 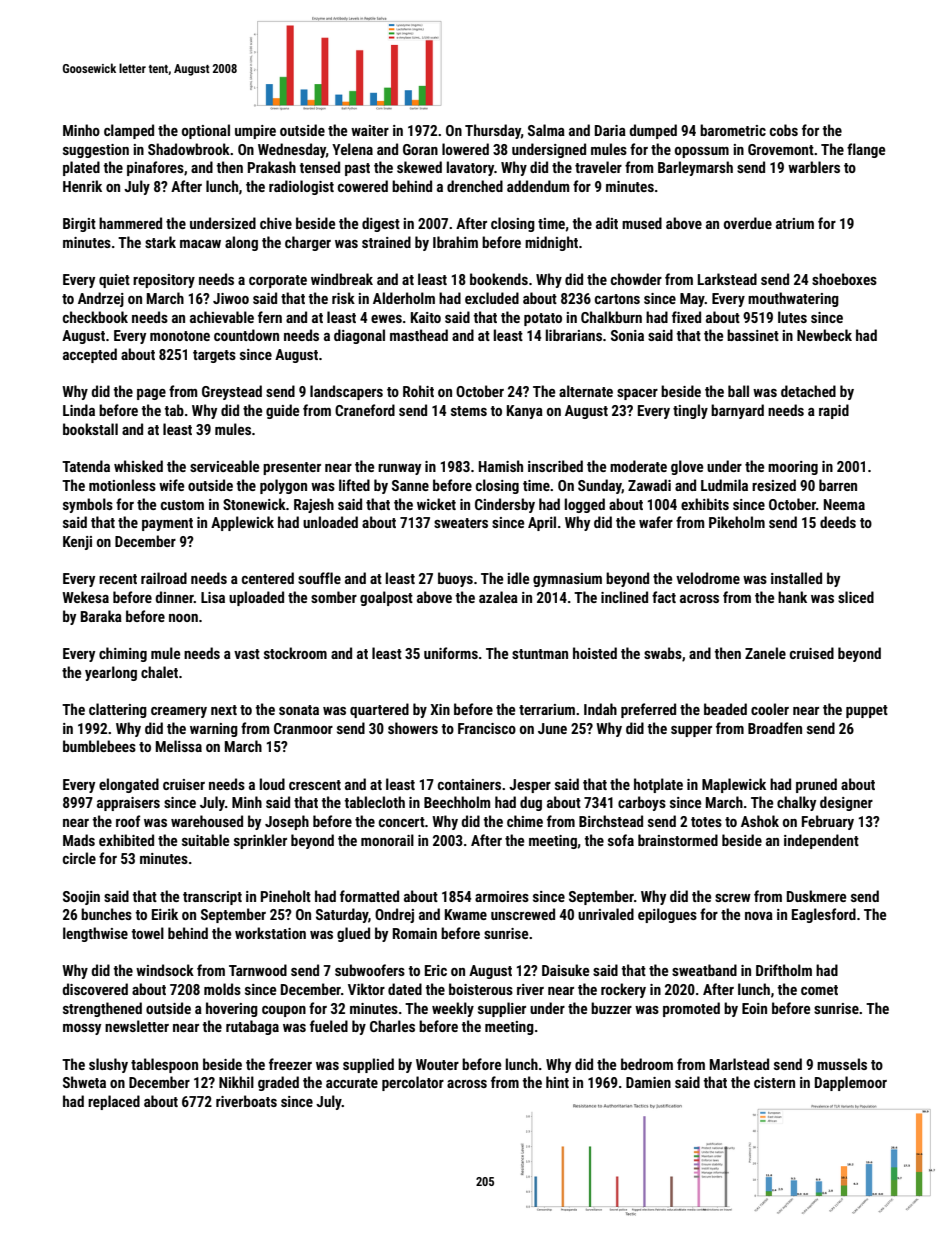 What do you see at coordinates (838, 522) in the screenshot?
I see `deeds` at bounding box center [838, 522].
